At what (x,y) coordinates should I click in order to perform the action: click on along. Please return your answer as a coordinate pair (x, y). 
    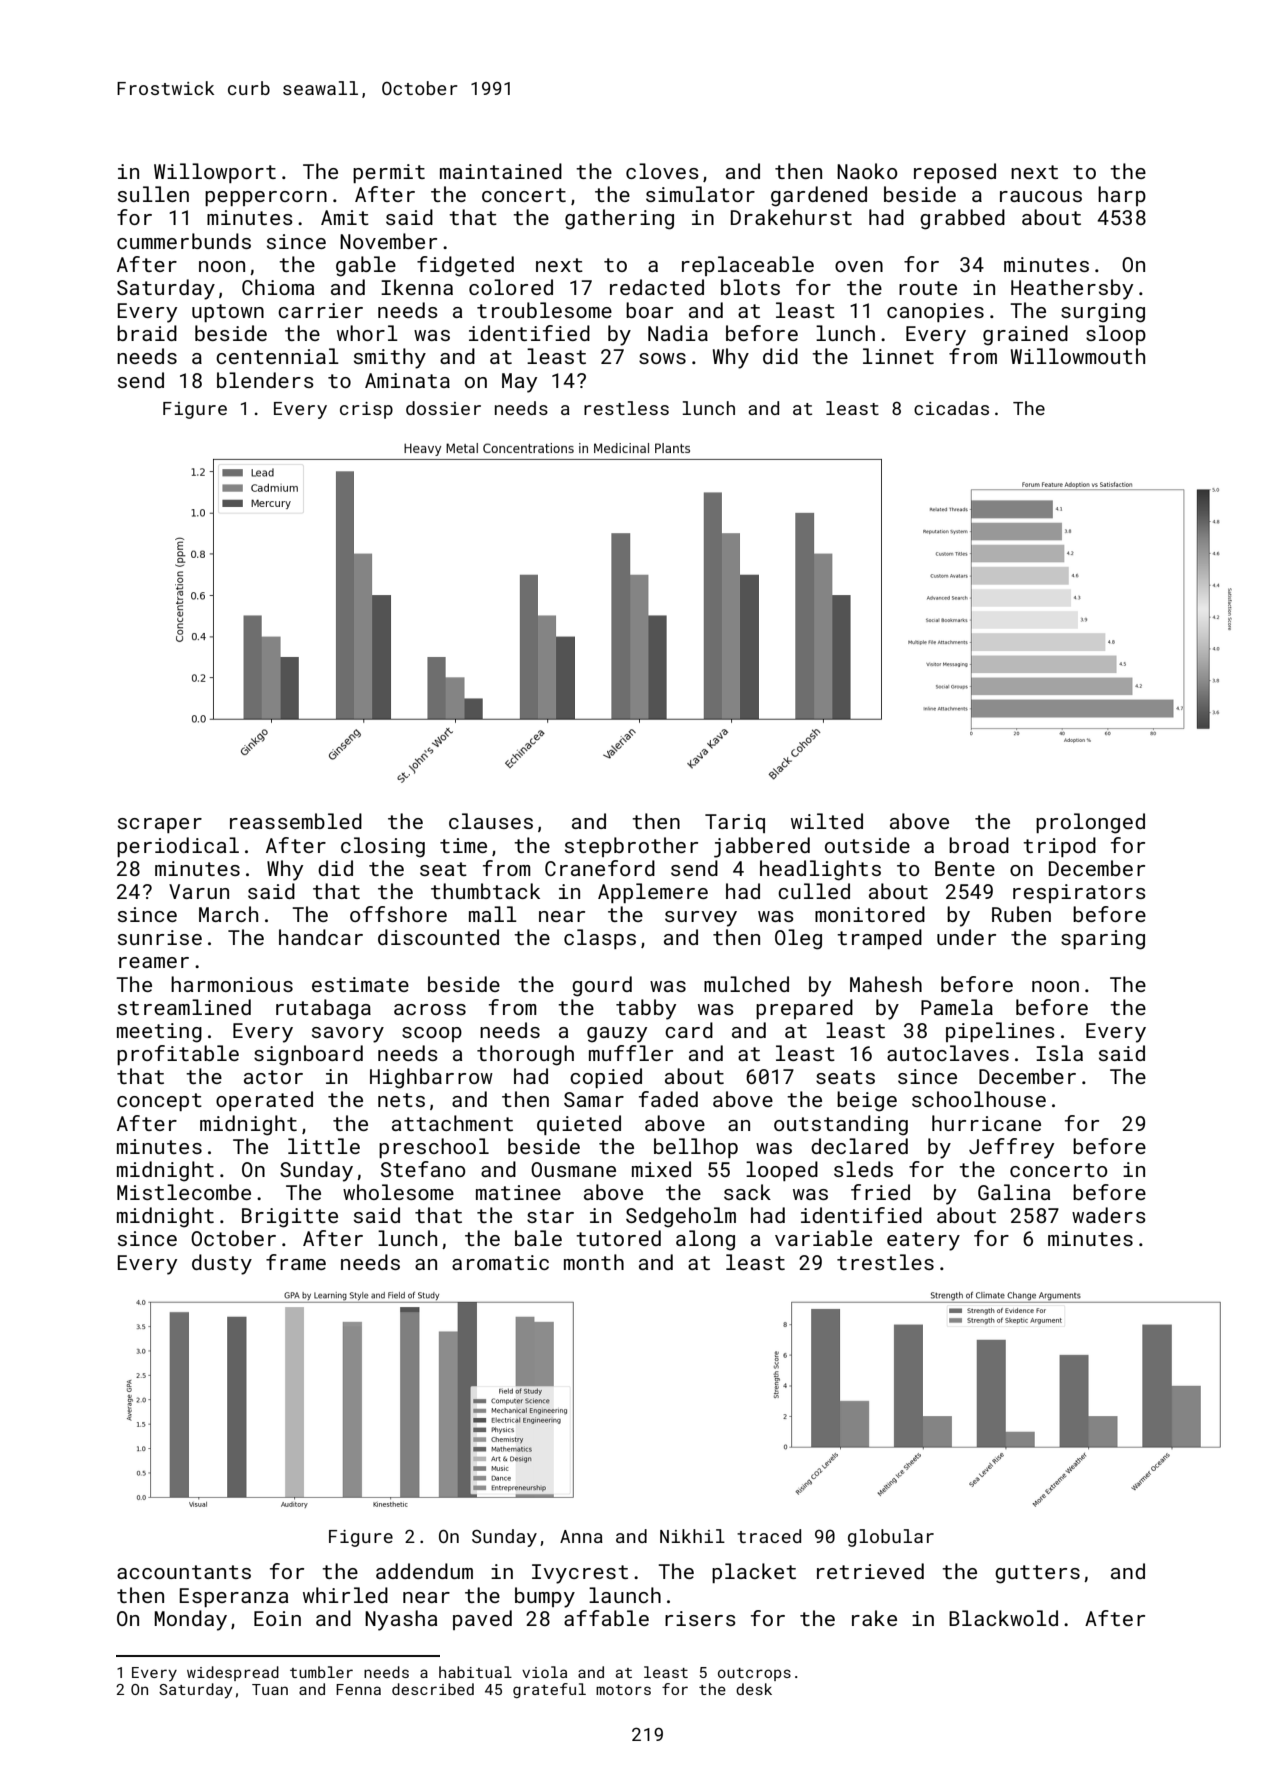
    Looking at the image, I should click on (705, 1240).
